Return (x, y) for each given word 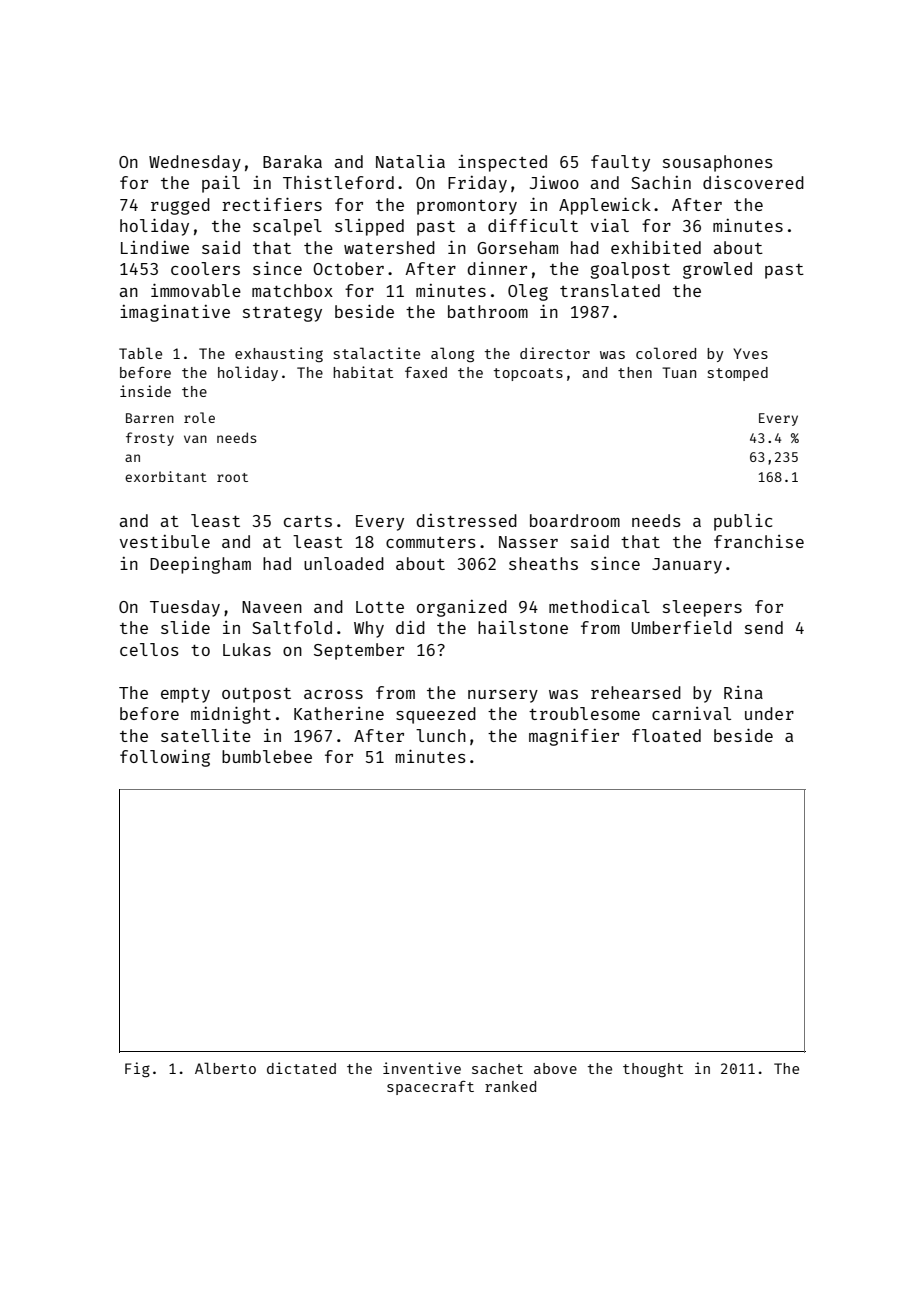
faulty (620, 163)
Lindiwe (155, 247)
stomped (738, 374)
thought (653, 1070)
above (555, 1068)
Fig (137, 1070)
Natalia (410, 161)
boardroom (575, 520)
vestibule (165, 541)
